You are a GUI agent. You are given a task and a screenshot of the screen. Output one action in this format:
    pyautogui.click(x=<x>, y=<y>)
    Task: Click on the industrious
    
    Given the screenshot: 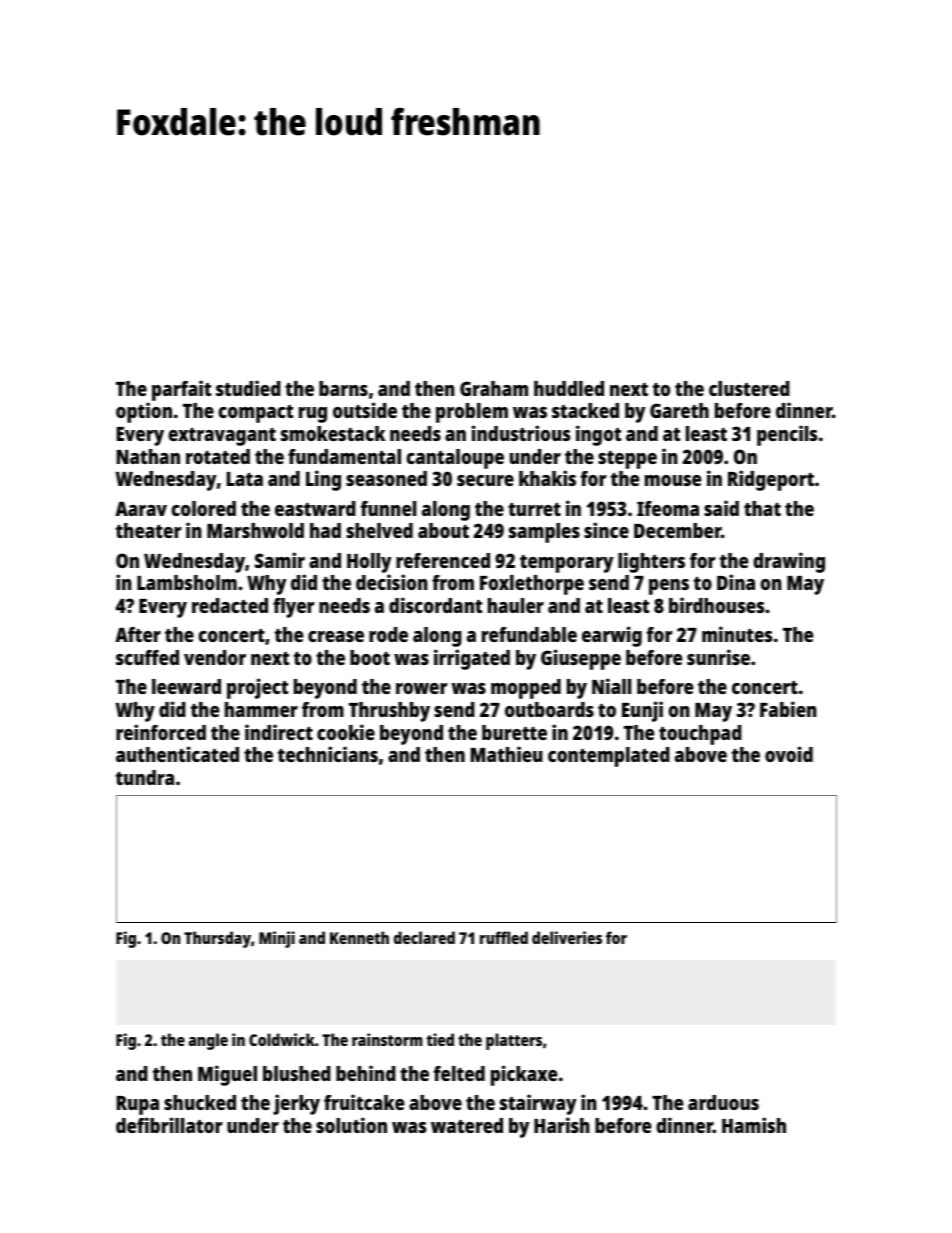 What is the action you would take?
    pyautogui.click(x=521, y=433)
